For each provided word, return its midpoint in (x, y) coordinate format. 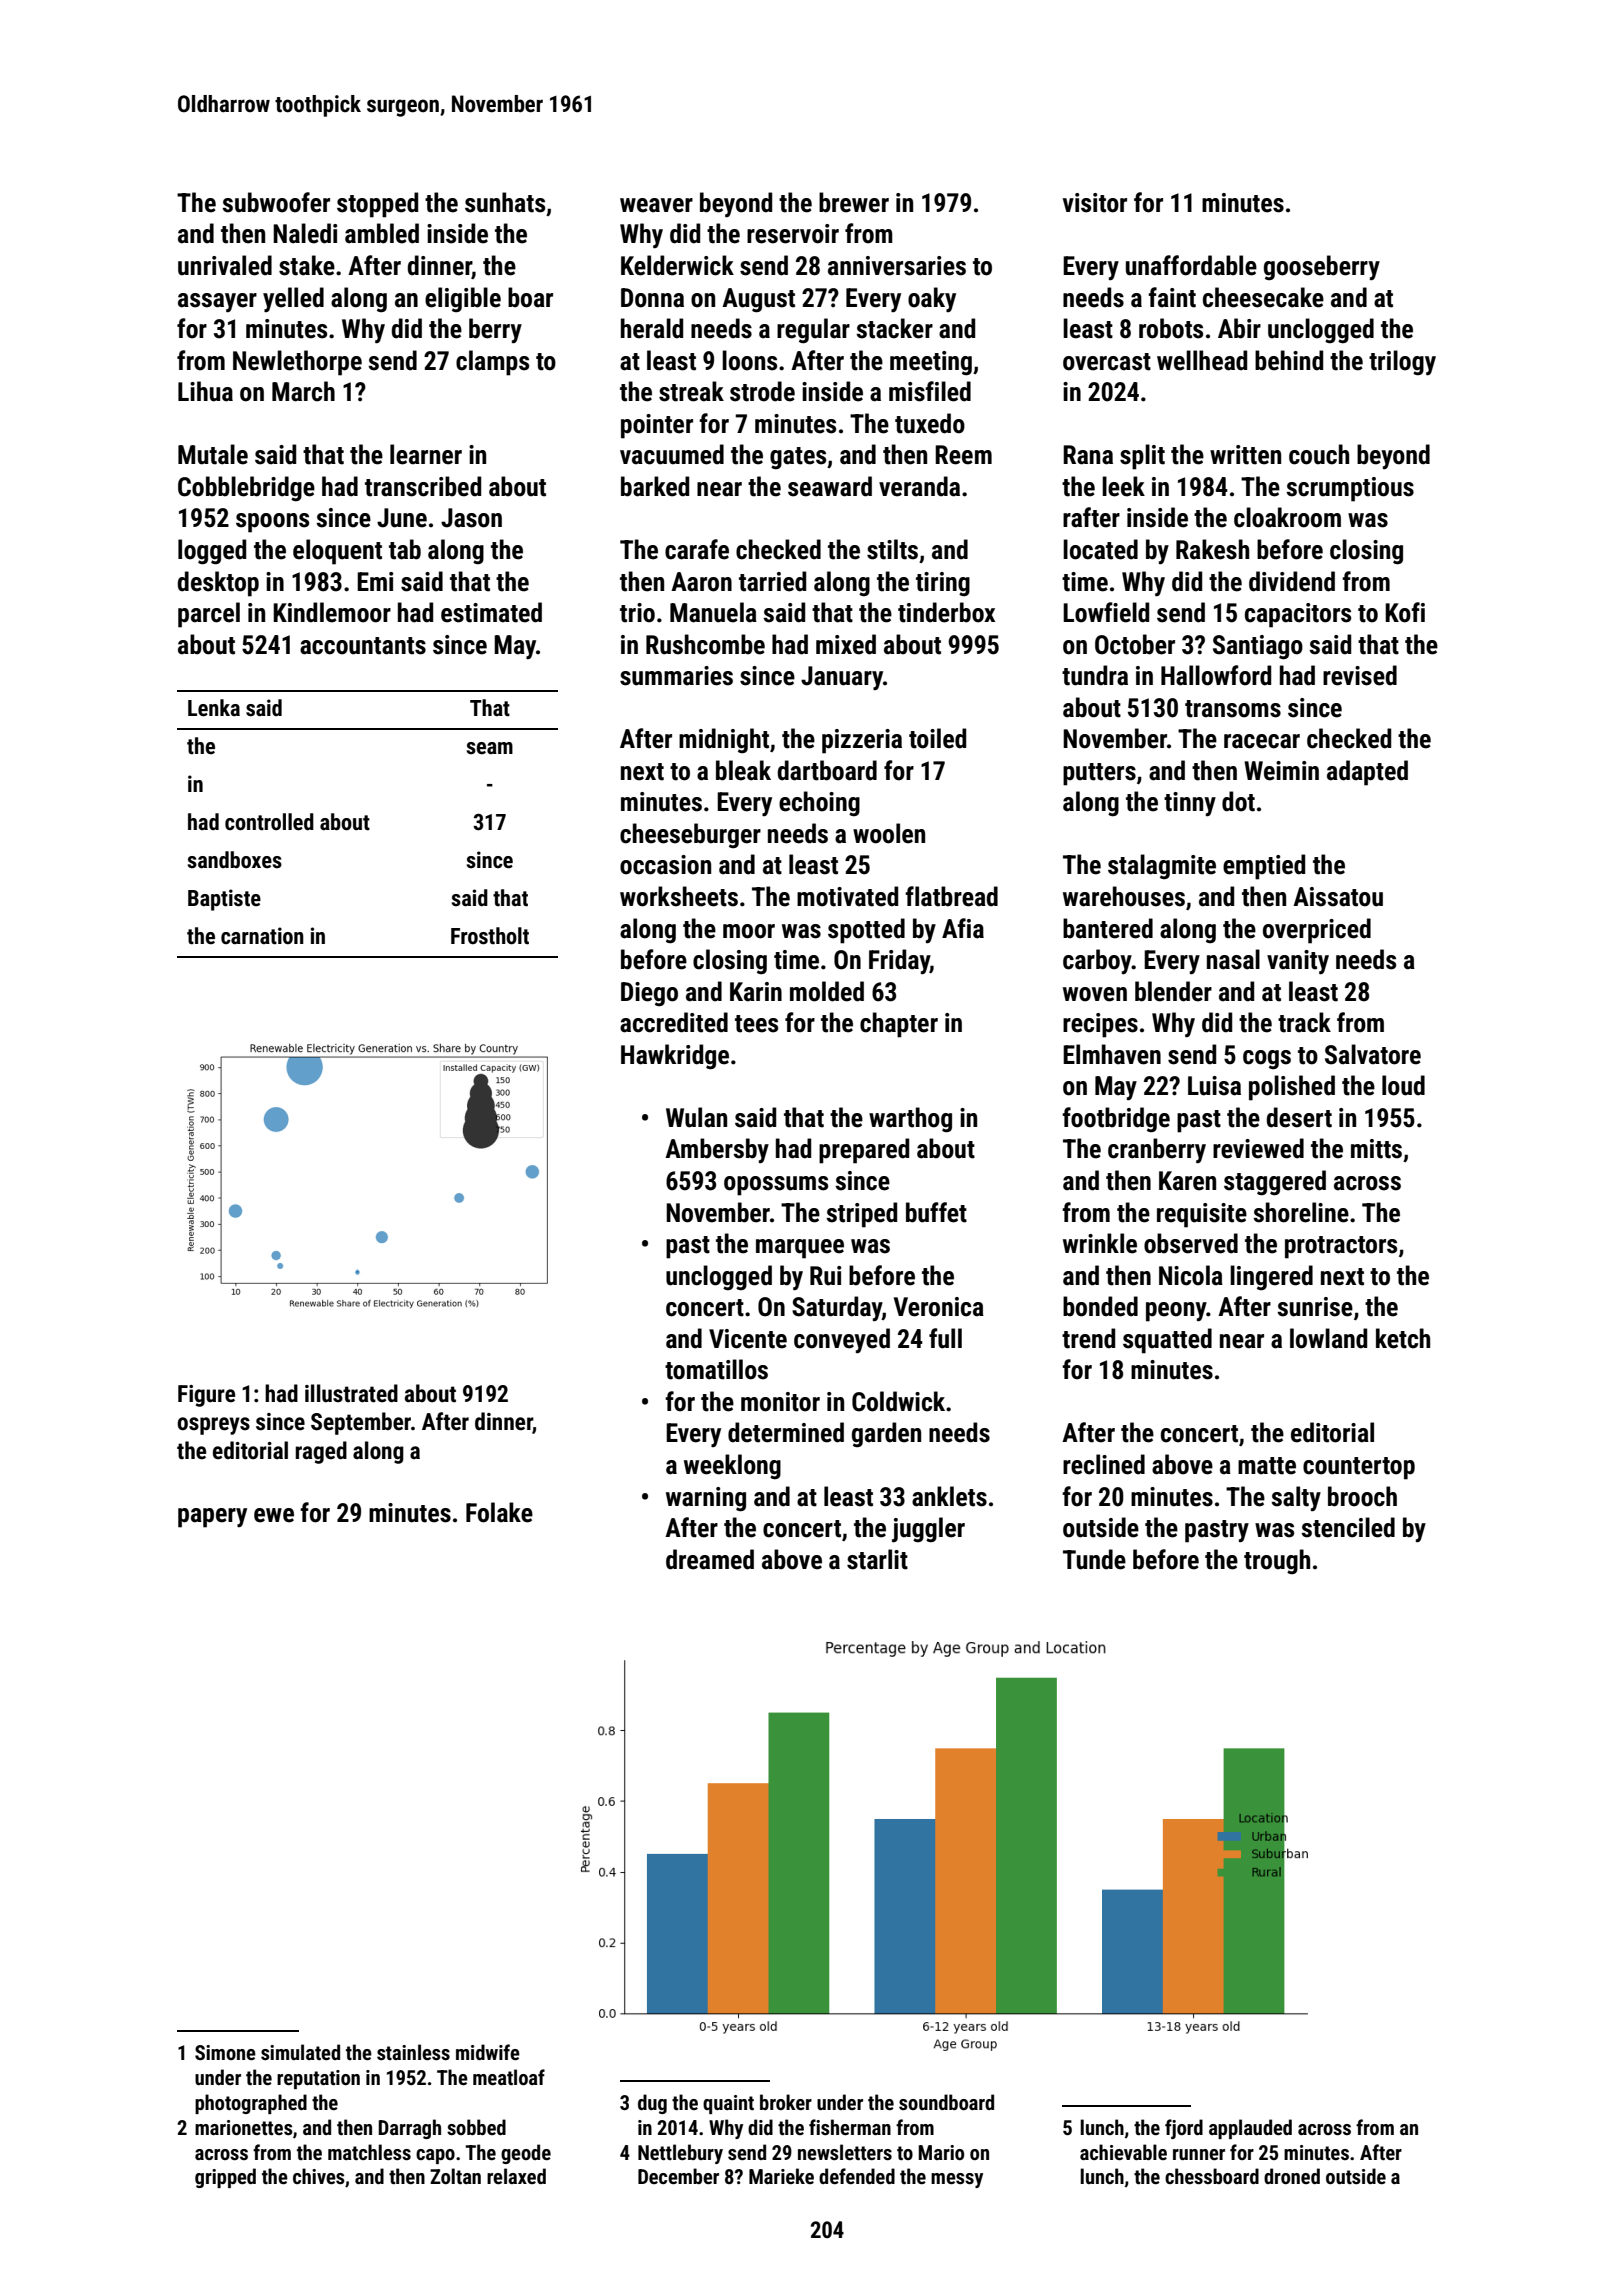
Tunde (1094, 1559)
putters (1099, 774)
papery (212, 1518)
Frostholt (490, 936)
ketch (1403, 1338)
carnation (262, 936)
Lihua (205, 391)
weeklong (732, 1467)
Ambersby (717, 1150)
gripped (225, 2178)
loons (749, 360)
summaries (676, 676)
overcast (1107, 362)
